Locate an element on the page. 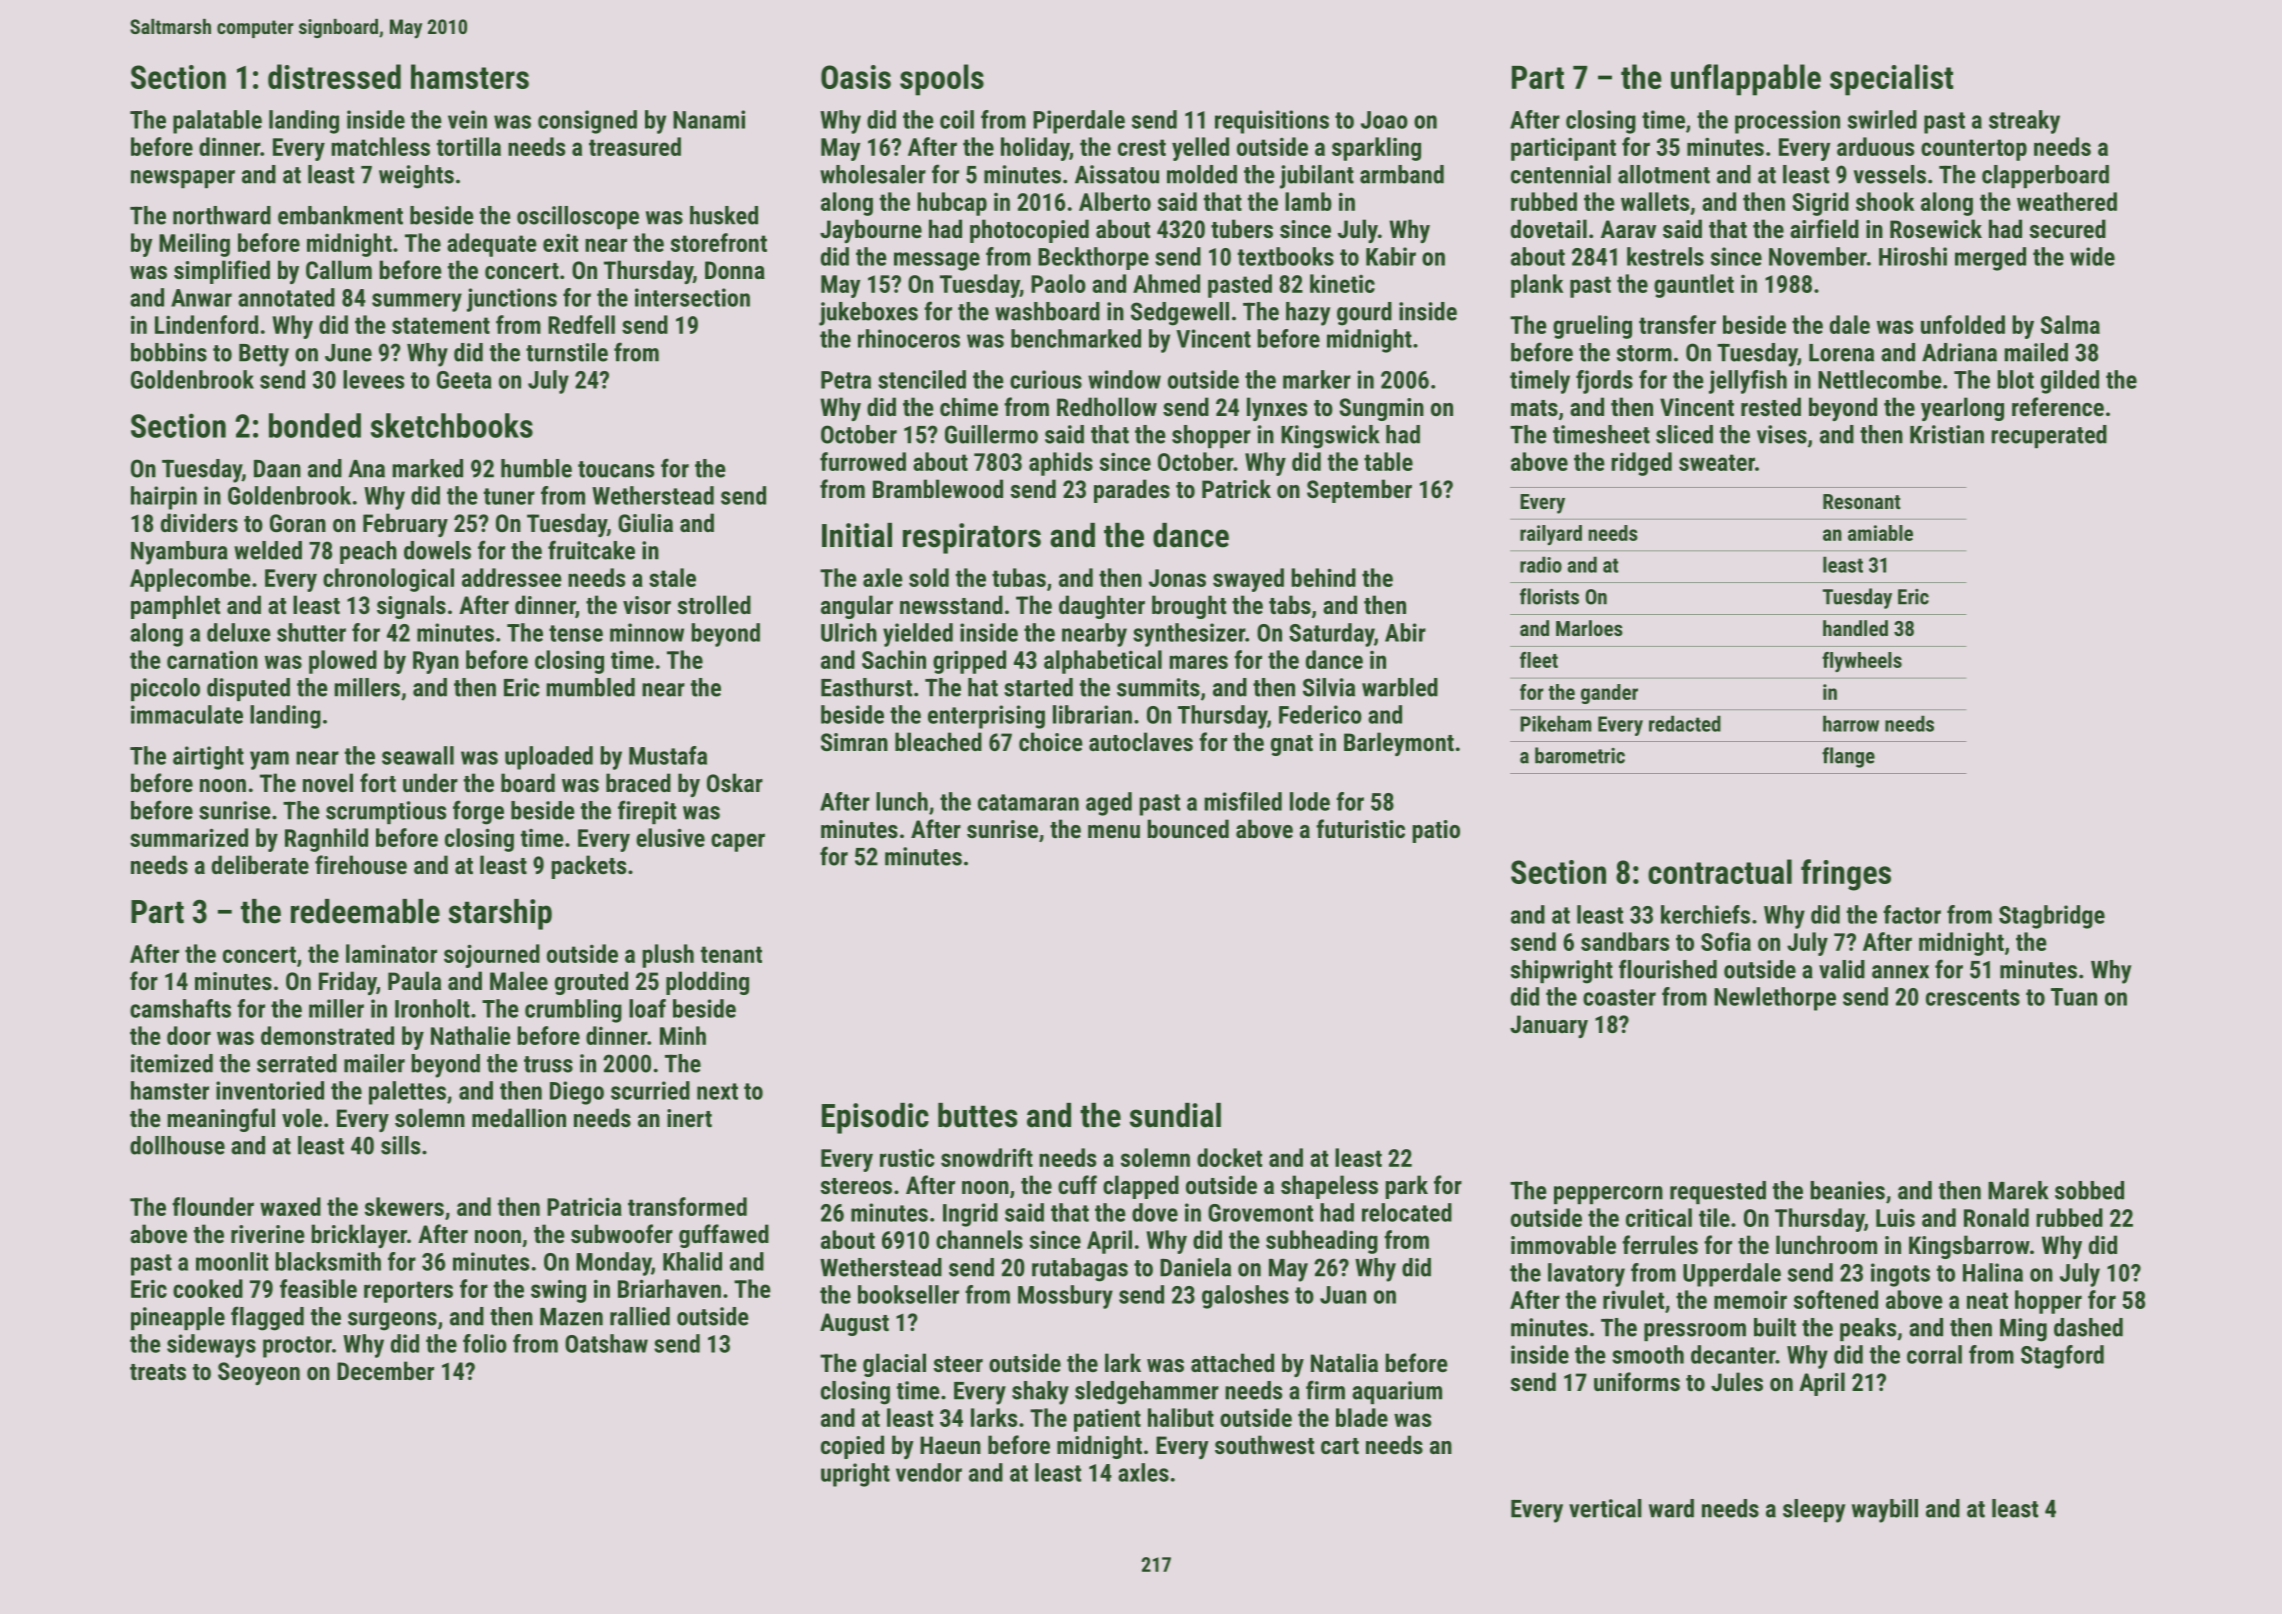 The image size is (2282, 1614). moonlit is located at coordinates (232, 1261).
